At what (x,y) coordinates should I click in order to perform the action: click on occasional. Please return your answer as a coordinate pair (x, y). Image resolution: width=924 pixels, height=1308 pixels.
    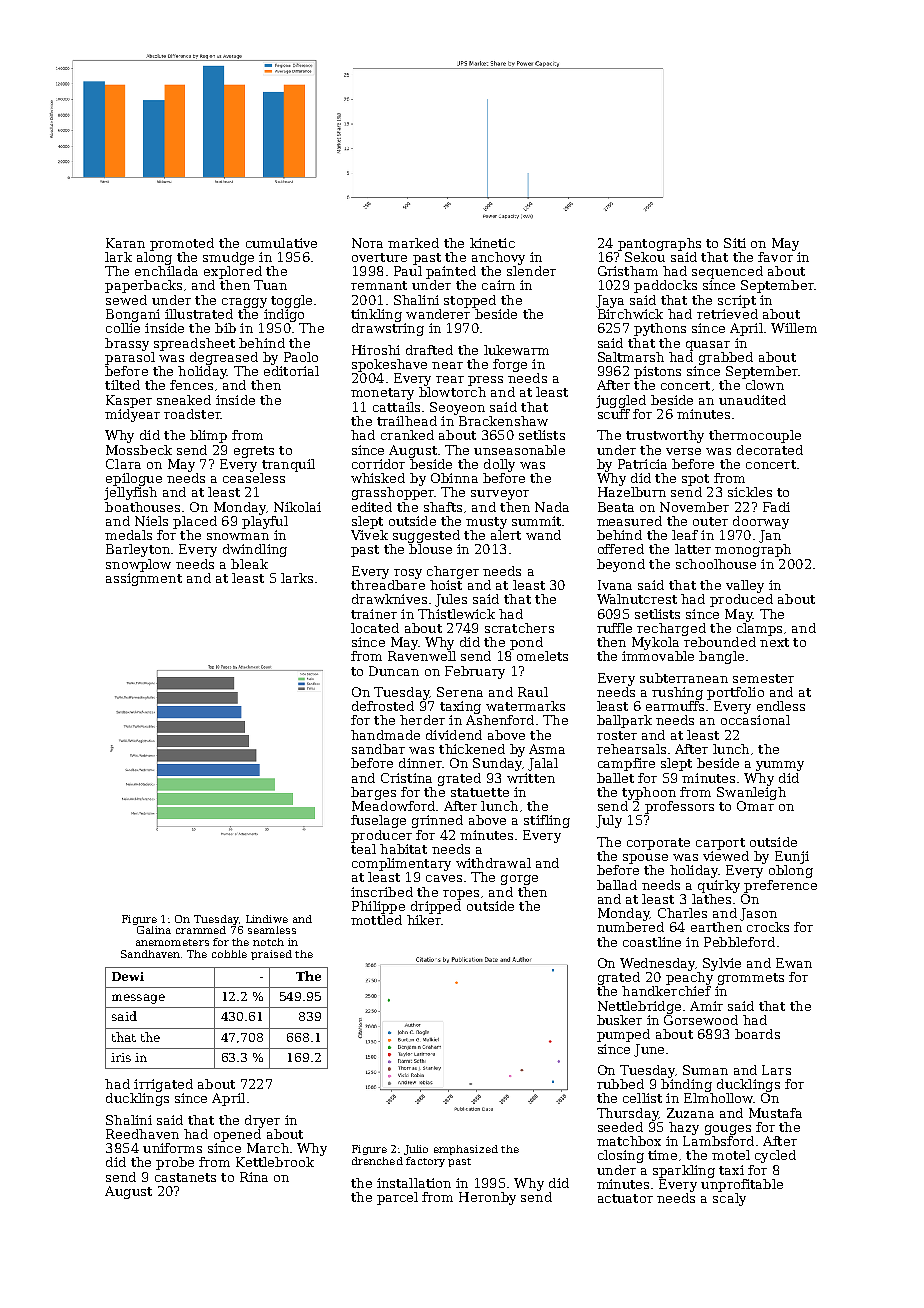
    Looking at the image, I should click on (755, 720).
